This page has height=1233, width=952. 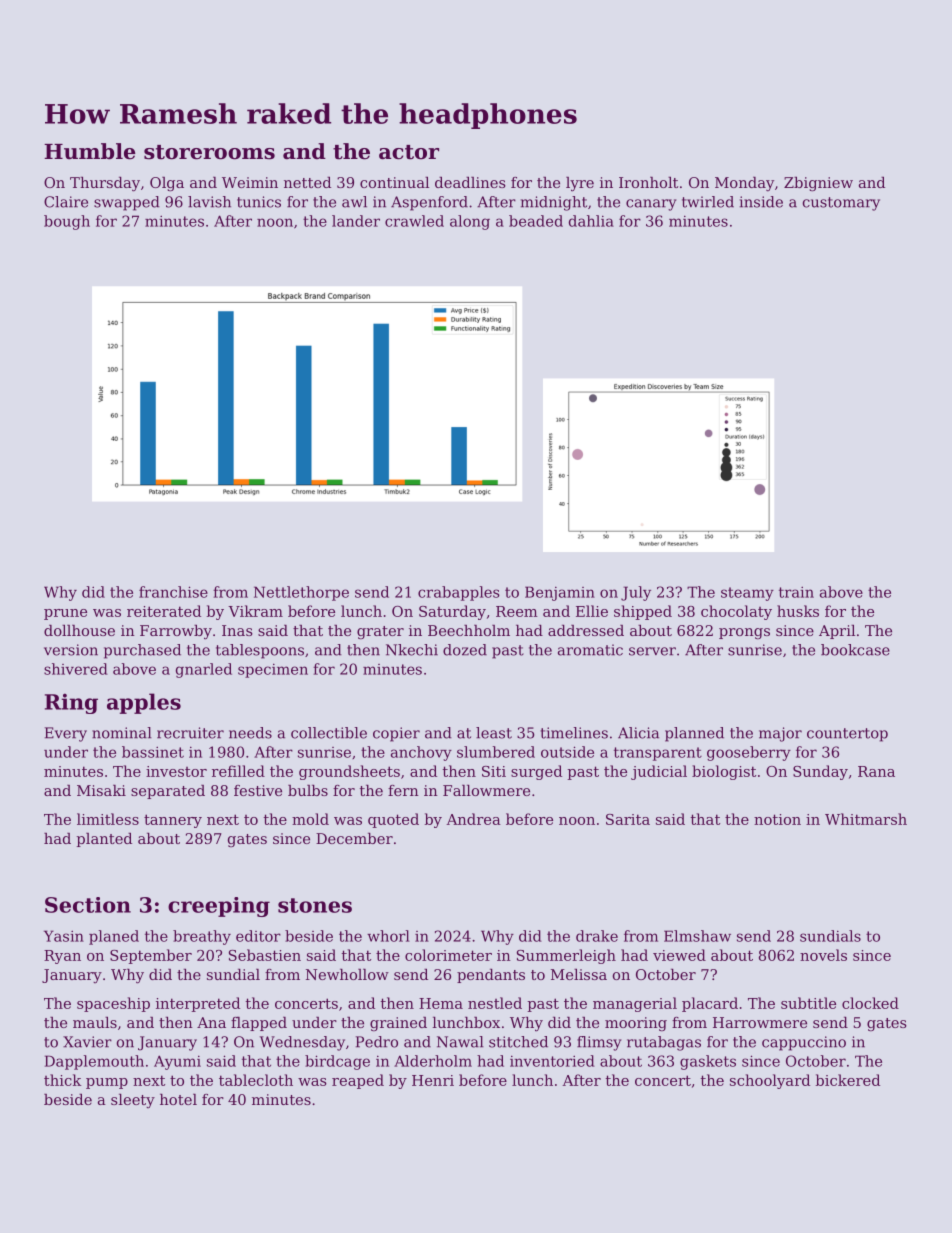 What do you see at coordinates (394, 182) in the page?
I see `continual` at bounding box center [394, 182].
